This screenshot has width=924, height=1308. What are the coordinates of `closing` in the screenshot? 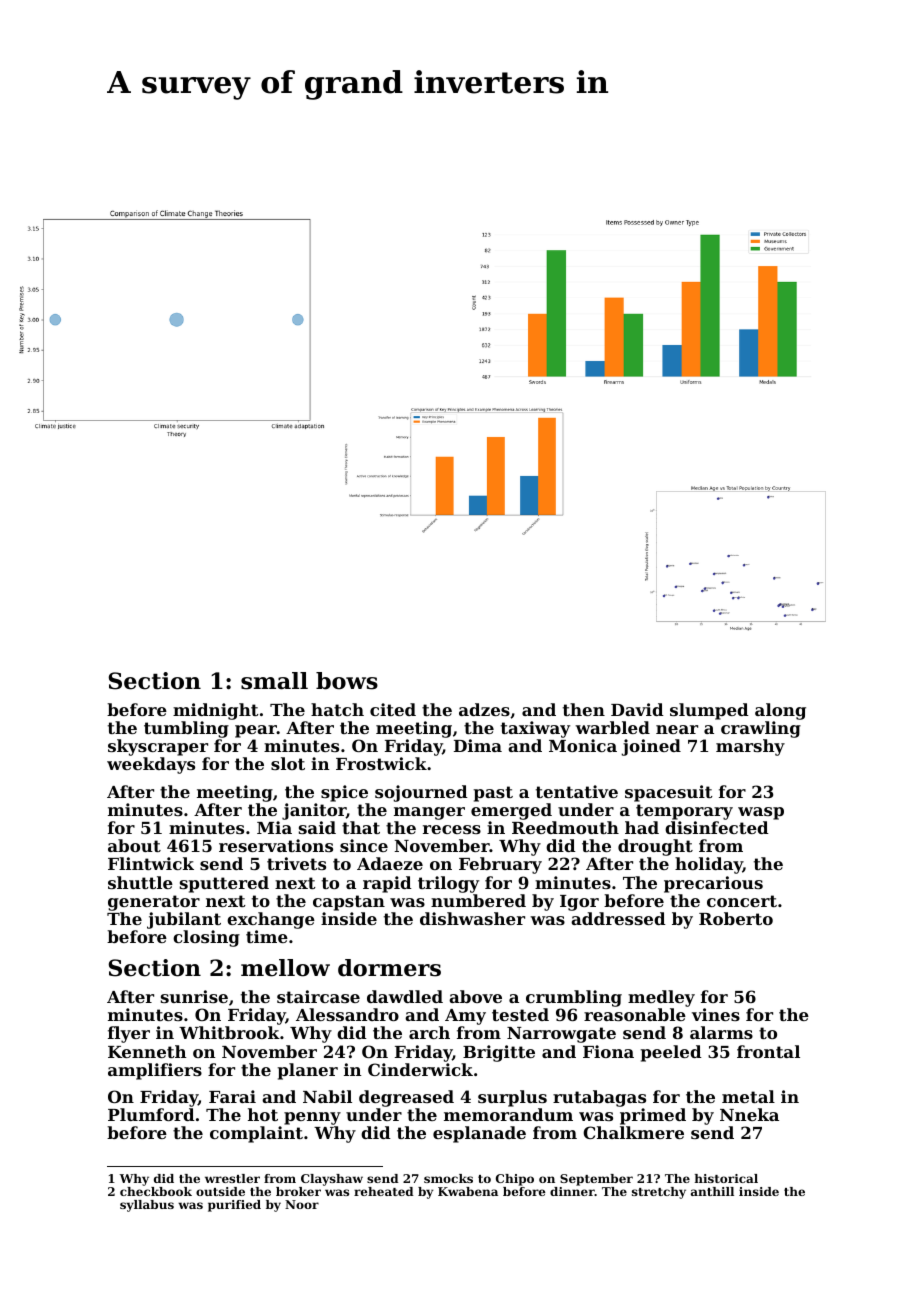 It's located at (206, 938).
